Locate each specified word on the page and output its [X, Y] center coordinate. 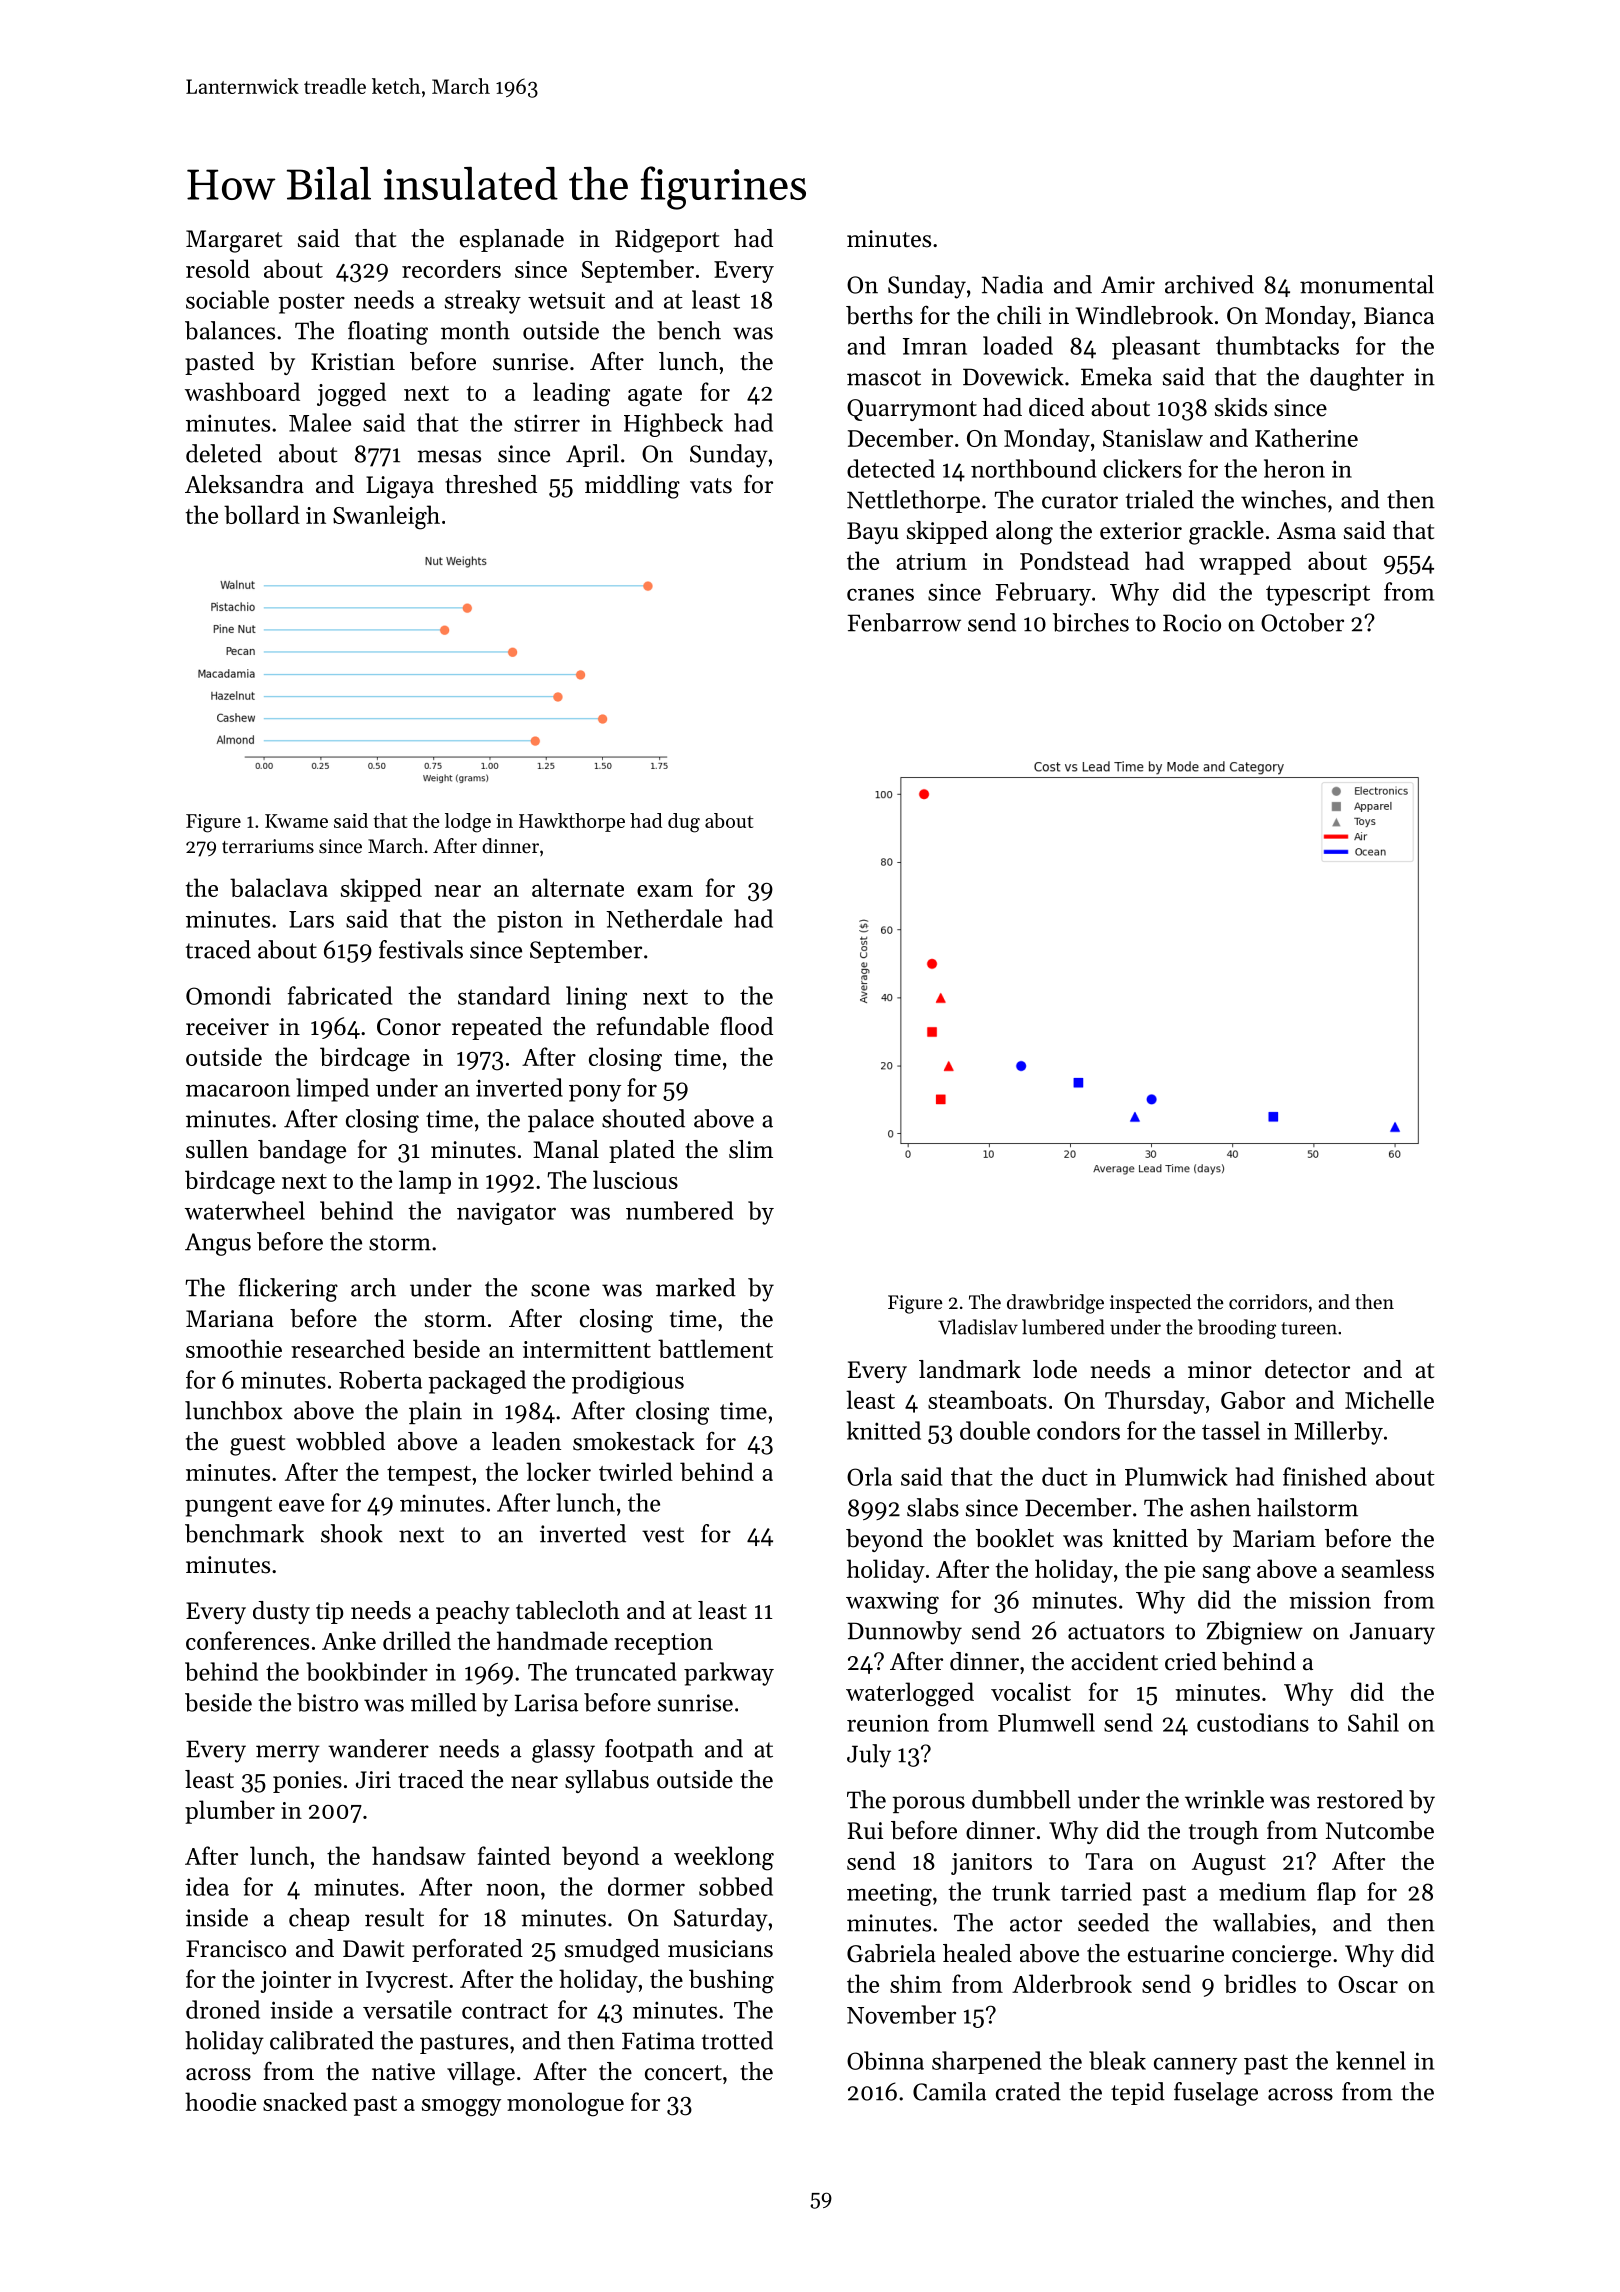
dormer [646, 1886]
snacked [305, 2101]
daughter [1357, 379]
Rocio [1192, 623]
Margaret [234, 241]
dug [684, 823]
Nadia [1012, 284]
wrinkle [1224, 1799]
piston [530, 922]
